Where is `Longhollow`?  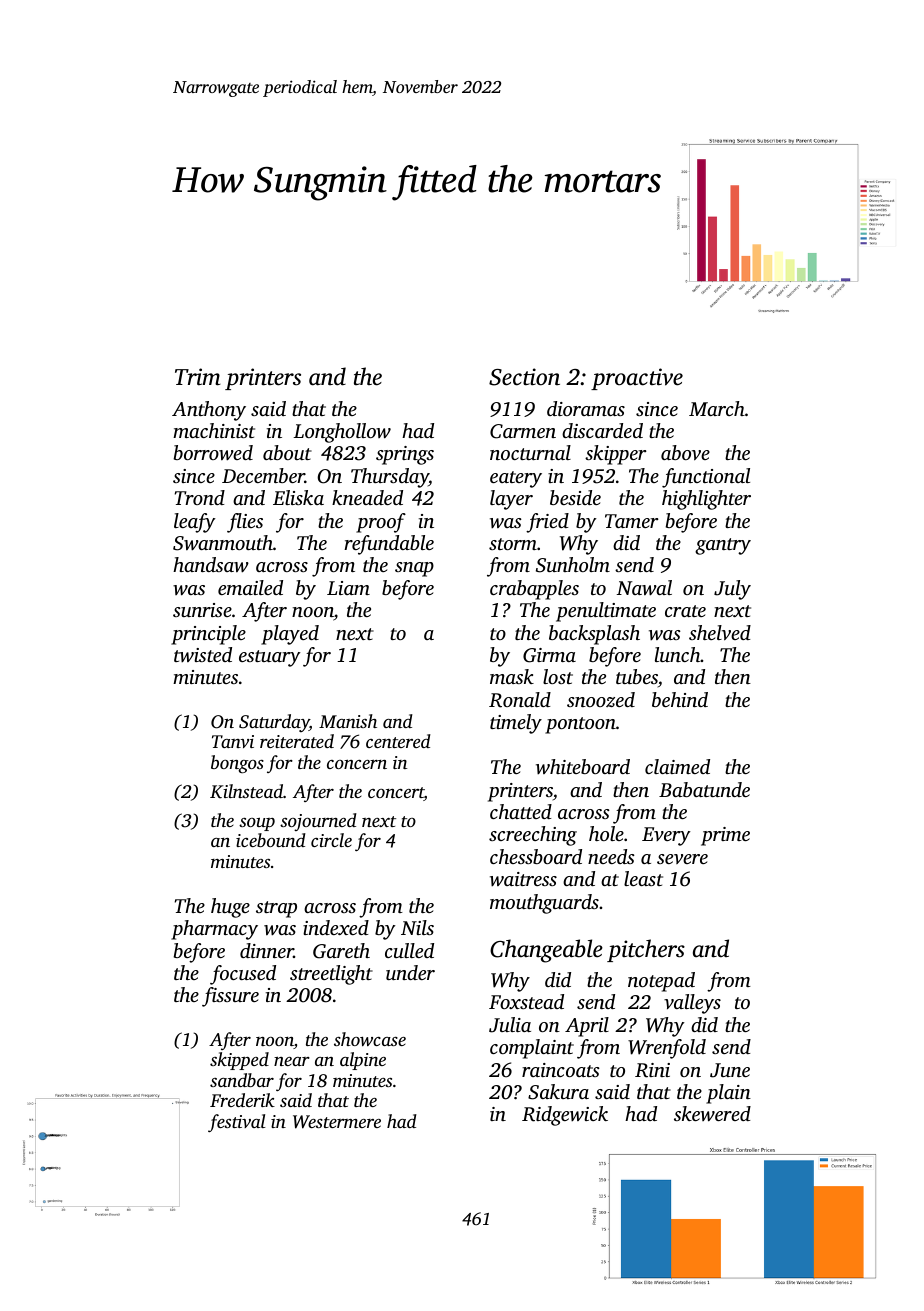
Longhollow is located at coordinates (342, 433).
